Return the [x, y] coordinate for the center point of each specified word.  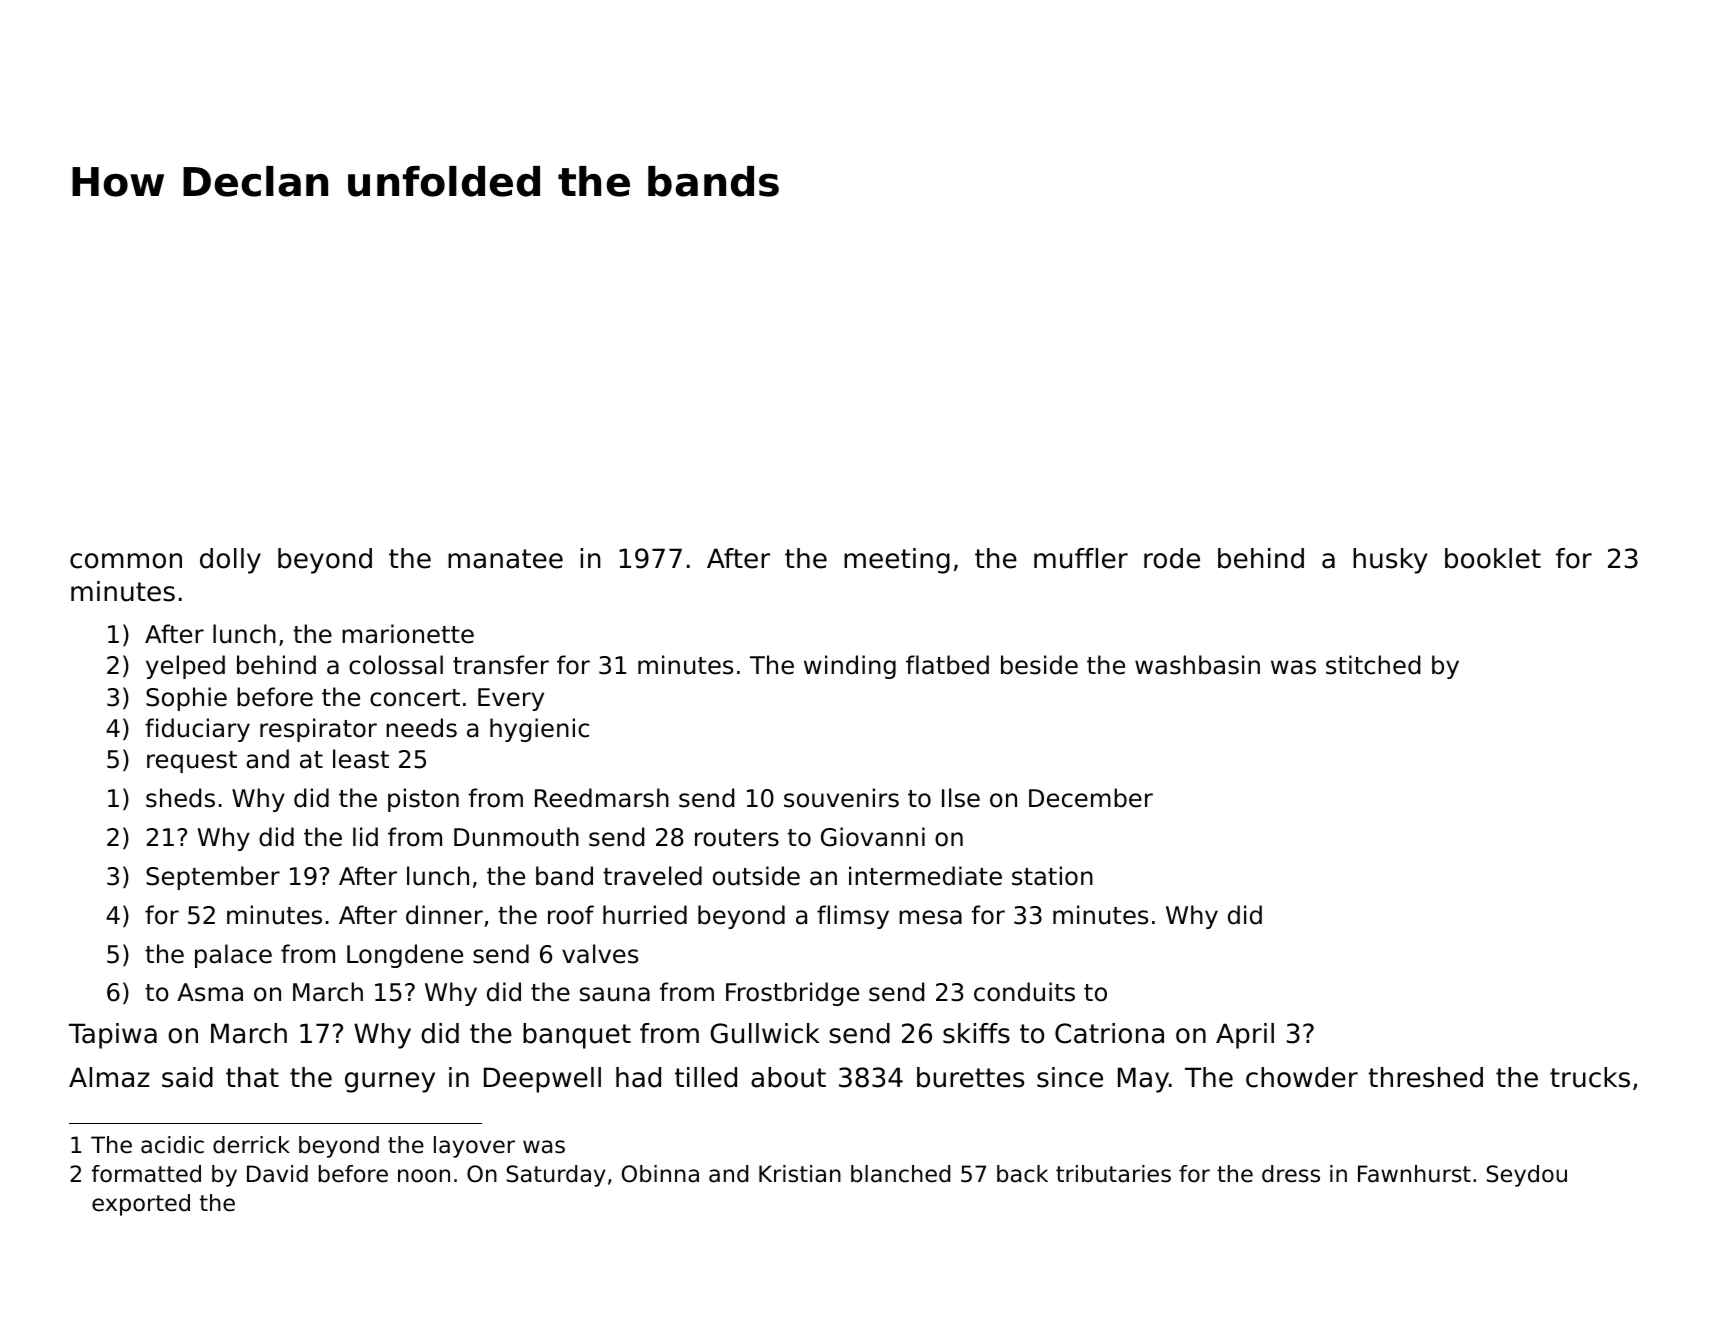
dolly [230, 561]
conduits [1024, 992]
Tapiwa [113, 1036]
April [1245, 1036]
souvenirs [841, 798]
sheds [180, 798]
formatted [146, 1174]
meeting [897, 561]
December [1091, 798]
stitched [1373, 665]
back [1022, 1174]
